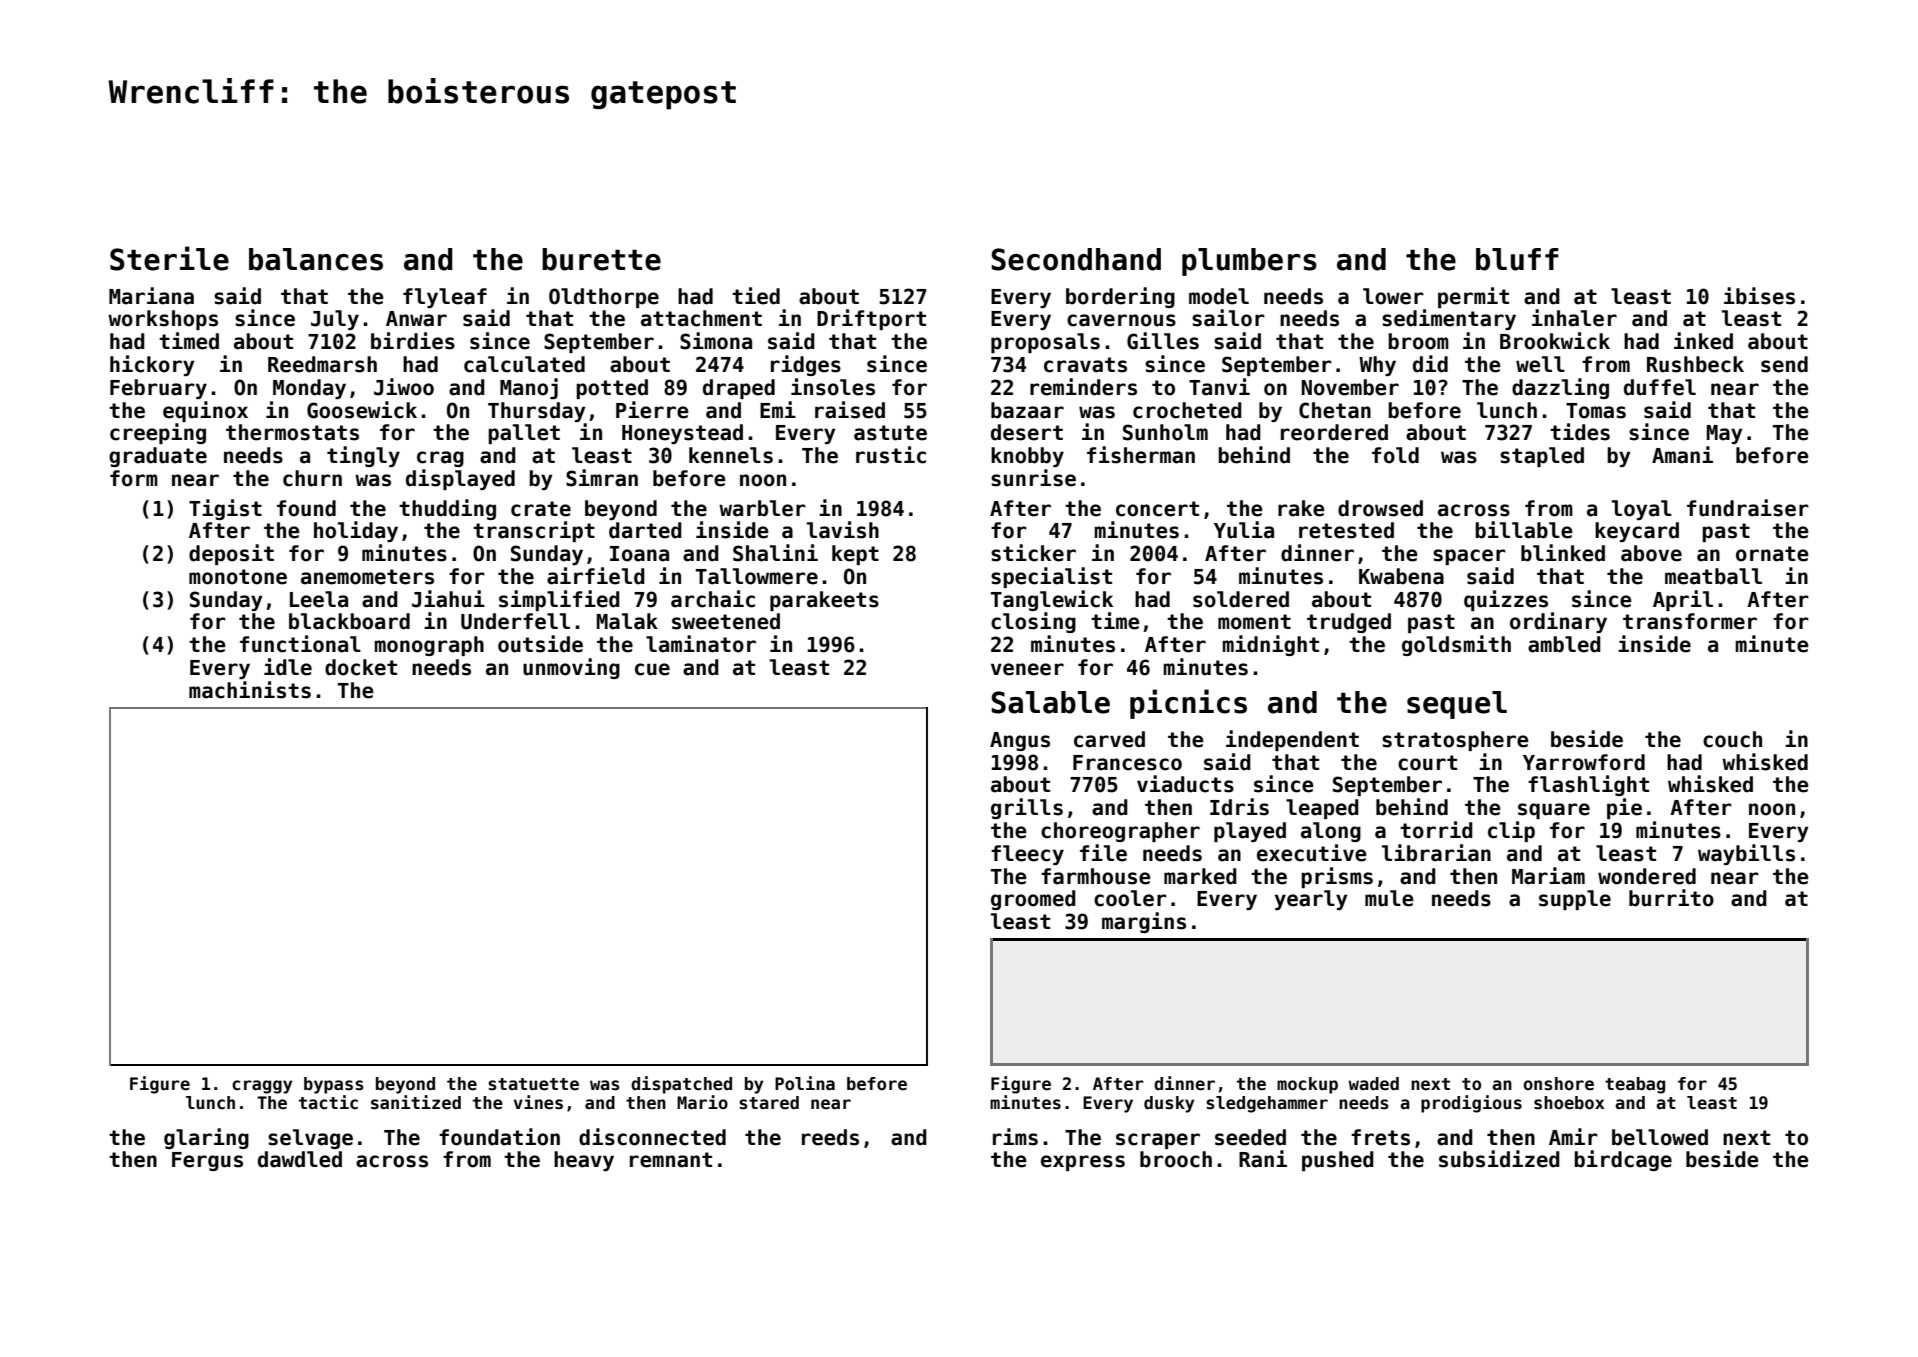 The height and width of the screenshot is (1357, 1918). What do you see at coordinates (1346, 530) in the screenshot?
I see `retested` at bounding box center [1346, 530].
